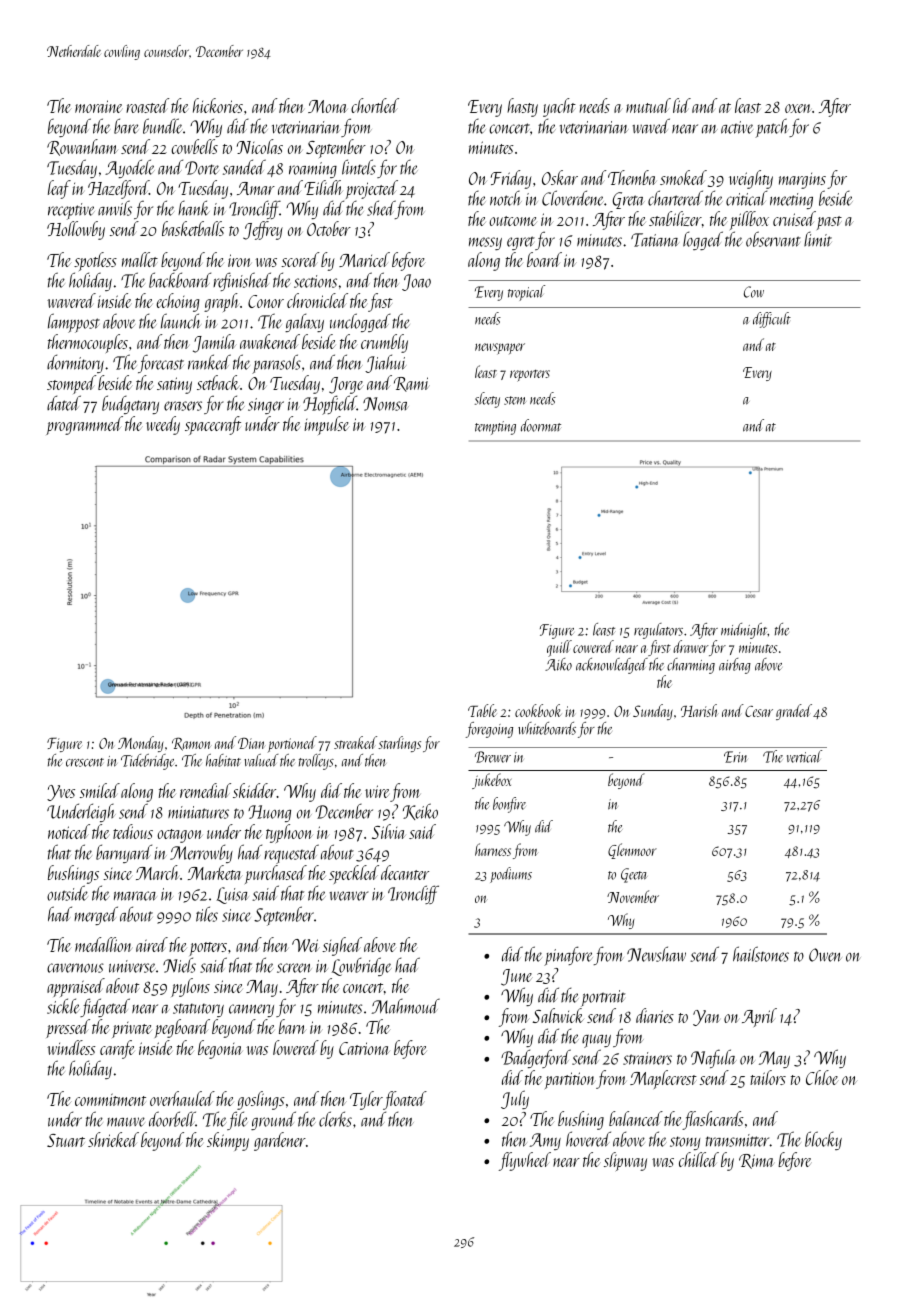 The height and width of the screenshot is (1316, 908). Describe the element at coordinates (375, 105) in the screenshot. I see `chortled` at that location.
